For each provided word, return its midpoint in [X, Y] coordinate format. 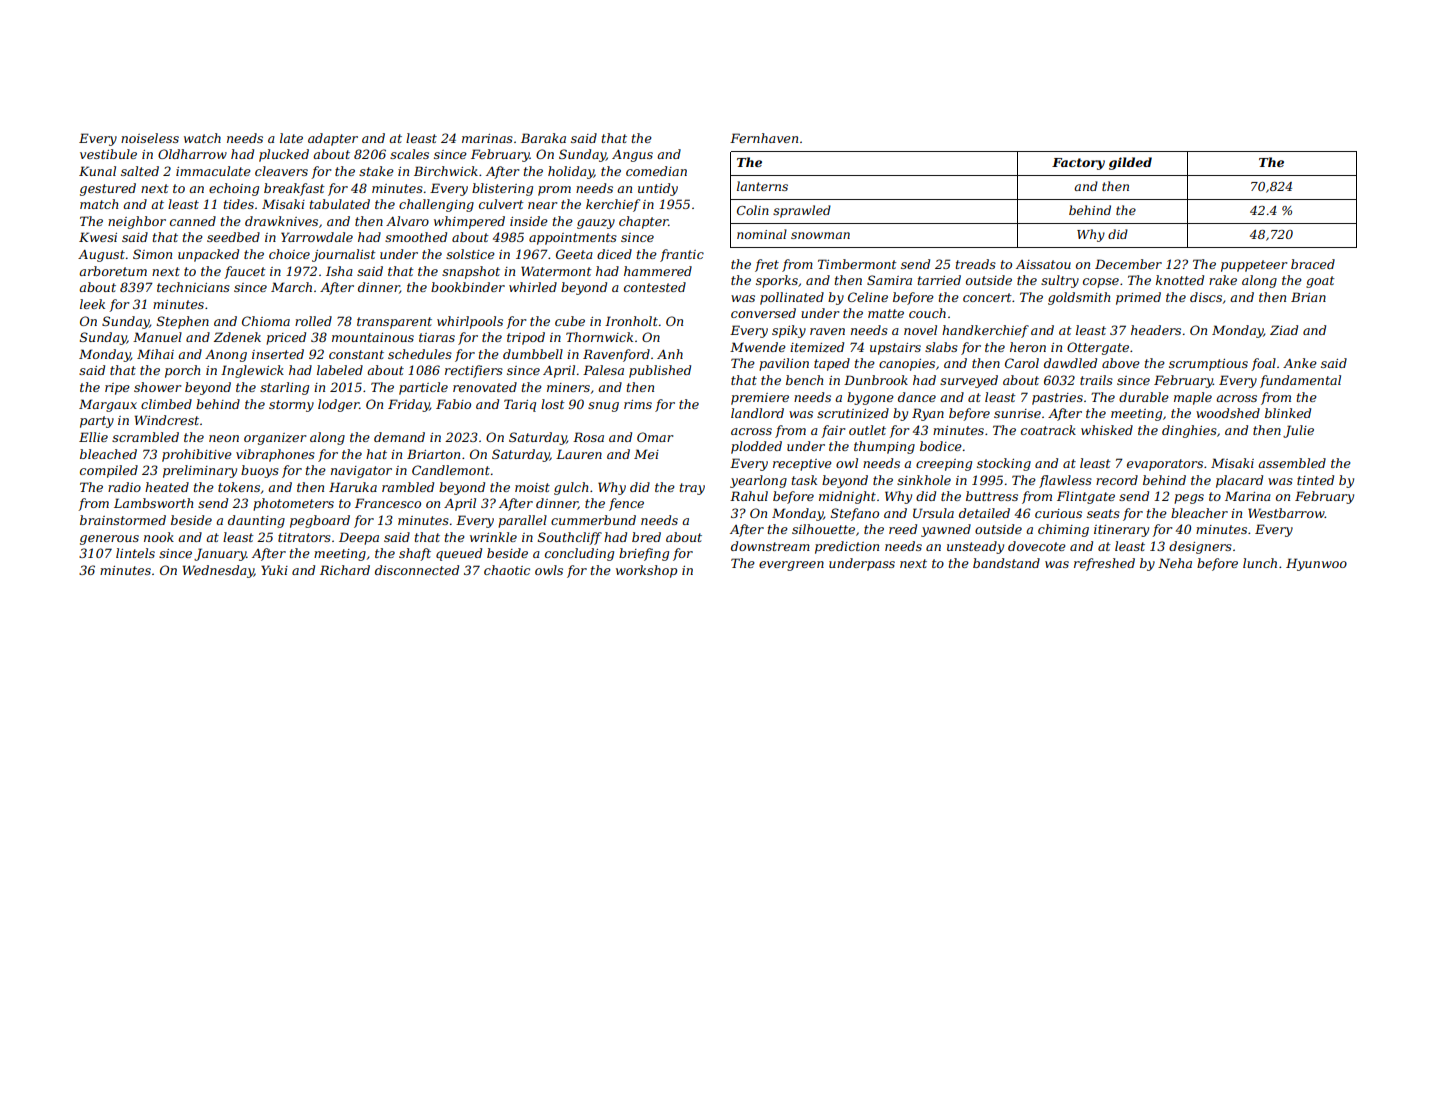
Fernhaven [764, 138]
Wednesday [218, 571]
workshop [646, 571]
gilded [1130, 163]
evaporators [1165, 465]
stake [376, 171]
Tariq [520, 405]
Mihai [155, 354]
